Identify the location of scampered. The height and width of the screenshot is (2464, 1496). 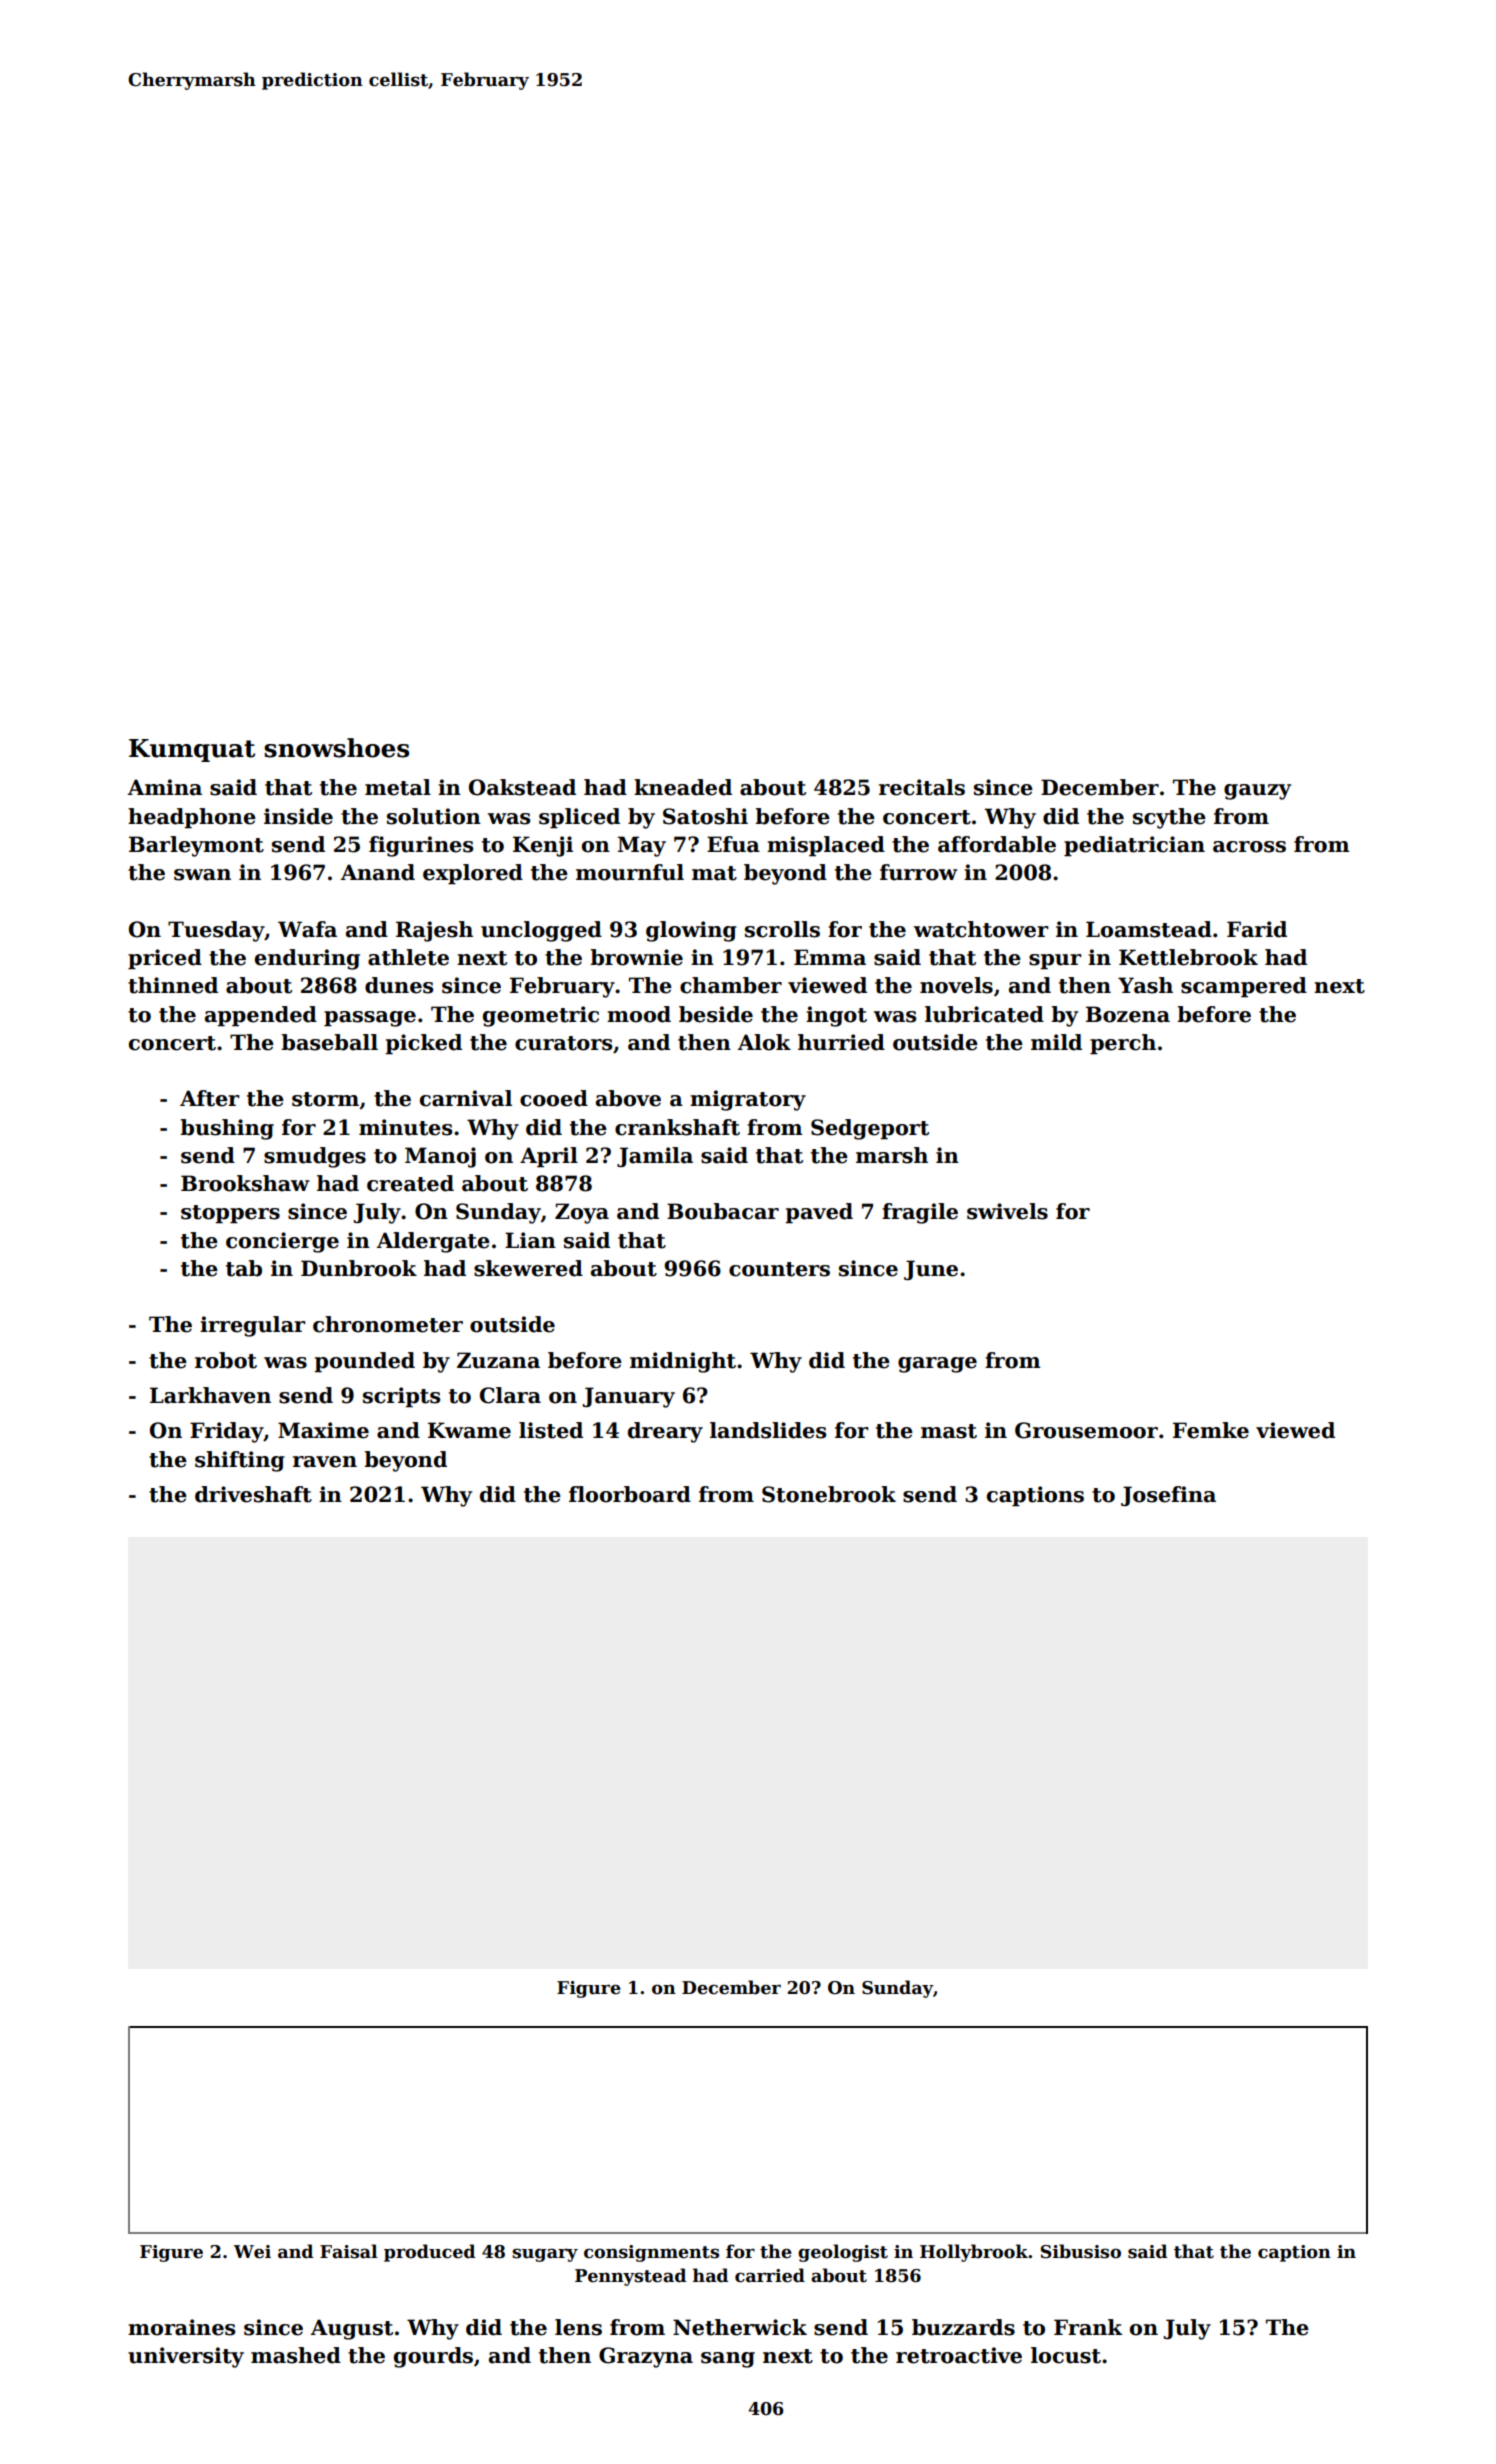
(1244, 987).
